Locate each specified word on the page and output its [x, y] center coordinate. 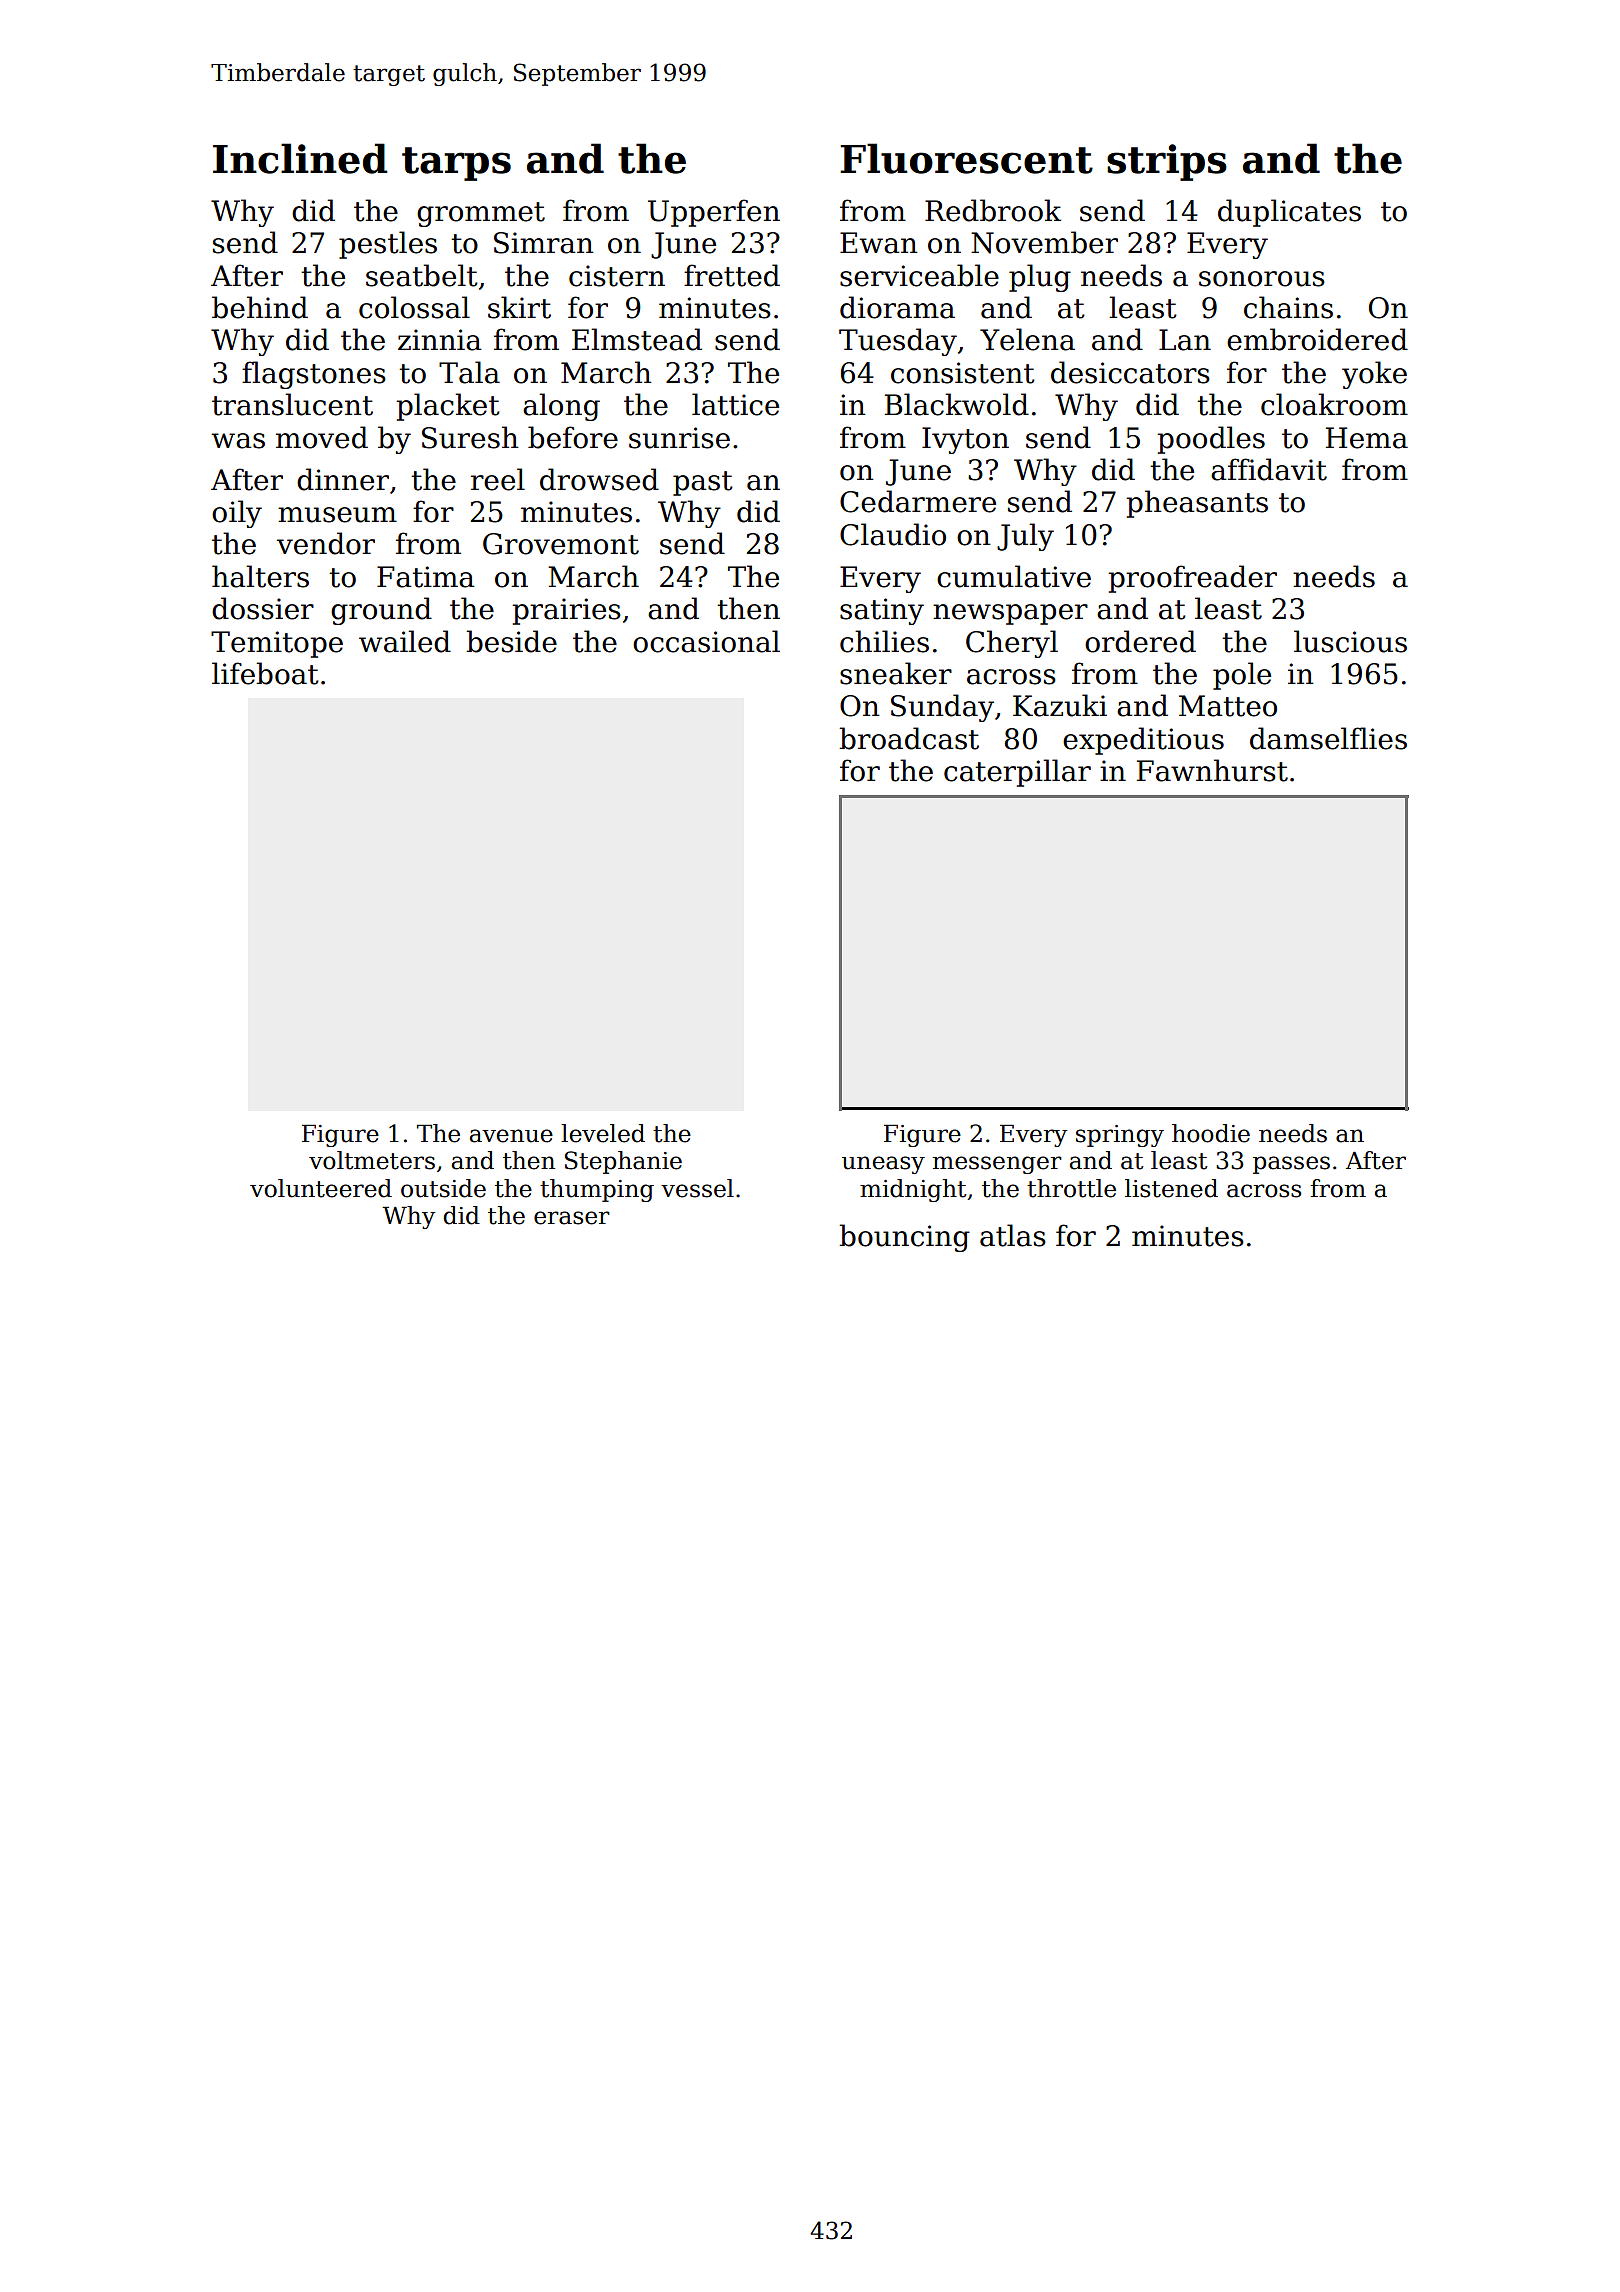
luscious [1350, 641]
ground [381, 611]
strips [1167, 162]
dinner [343, 479]
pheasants [1197, 504]
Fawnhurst [1212, 770]
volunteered [321, 1188]
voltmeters [372, 1160]
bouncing [904, 1238]
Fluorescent [966, 158]
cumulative [1014, 576]
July [1025, 537]
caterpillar [1017, 773]
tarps [456, 164]
